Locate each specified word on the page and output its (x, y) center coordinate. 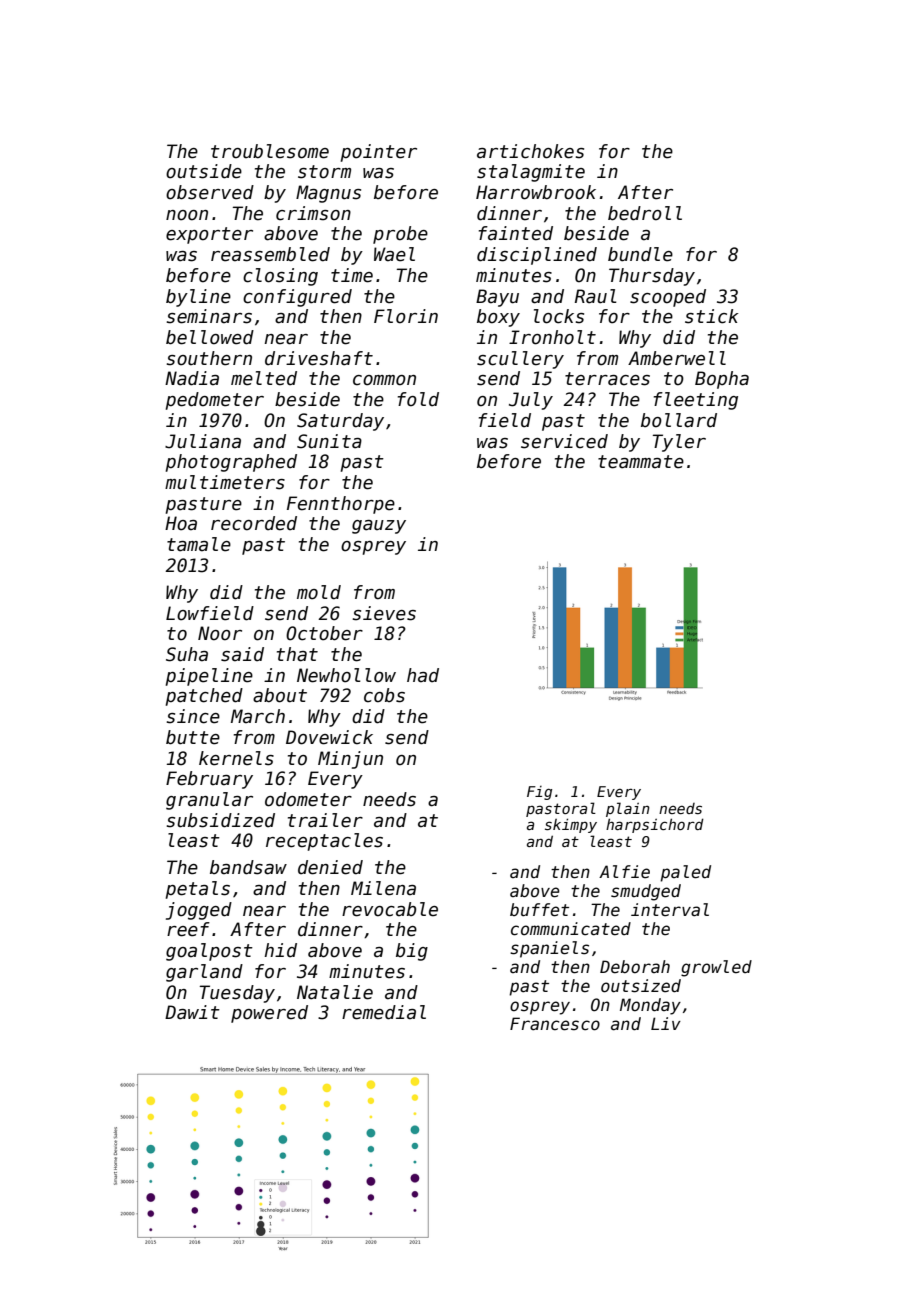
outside (204, 171)
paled (685, 873)
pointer (379, 153)
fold (418, 399)
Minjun (350, 760)
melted (264, 378)
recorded (254, 523)
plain (628, 809)
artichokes (530, 151)
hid (280, 950)
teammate (641, 462)
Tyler (679, 443)
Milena (383, 888)
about (280, 695)
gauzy (379, 527)
